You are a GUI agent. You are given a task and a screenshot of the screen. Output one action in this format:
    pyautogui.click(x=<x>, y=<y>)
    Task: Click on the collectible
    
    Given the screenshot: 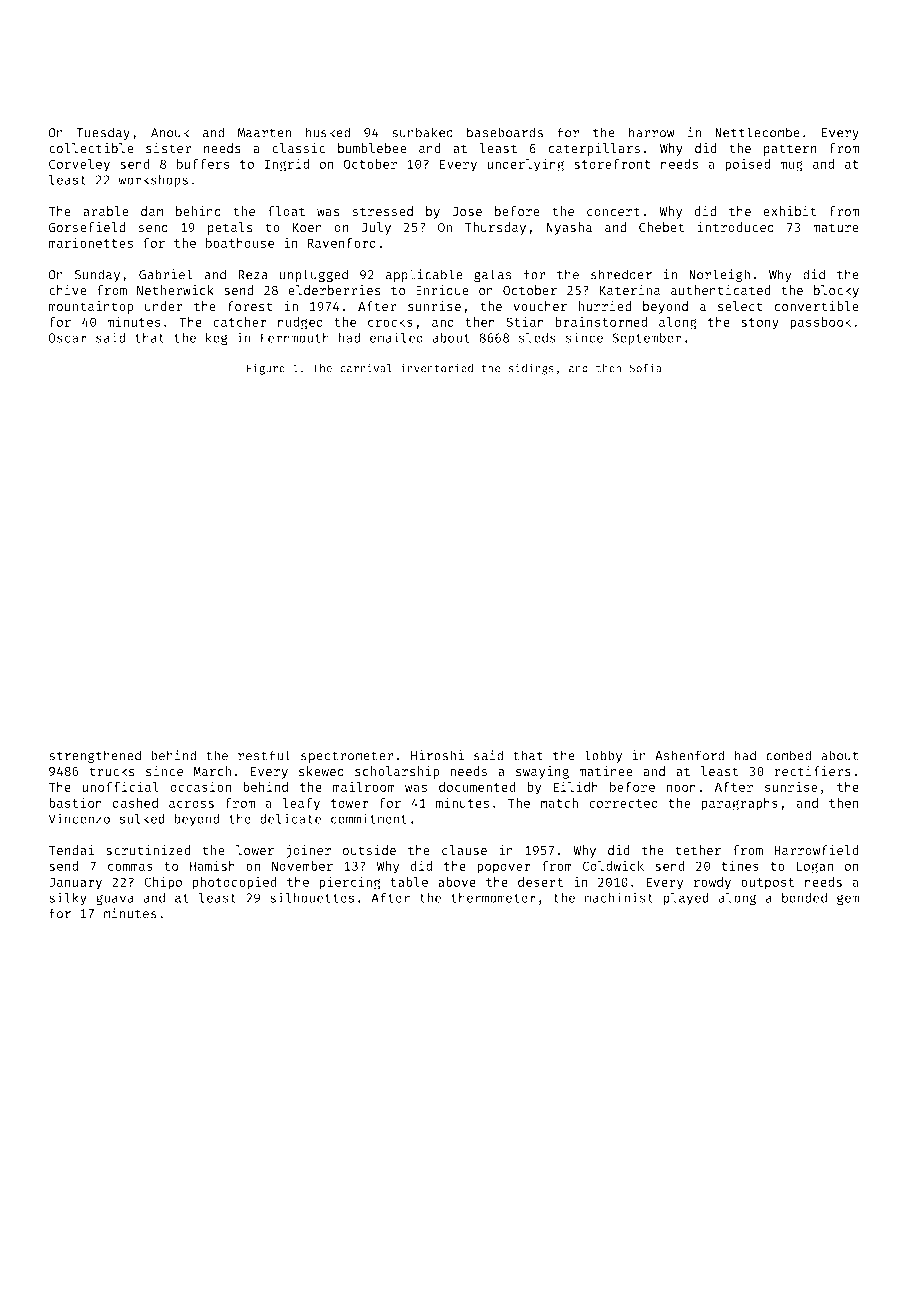 What is the action you would take?
    pyautogui.click(x=91, y=148)
